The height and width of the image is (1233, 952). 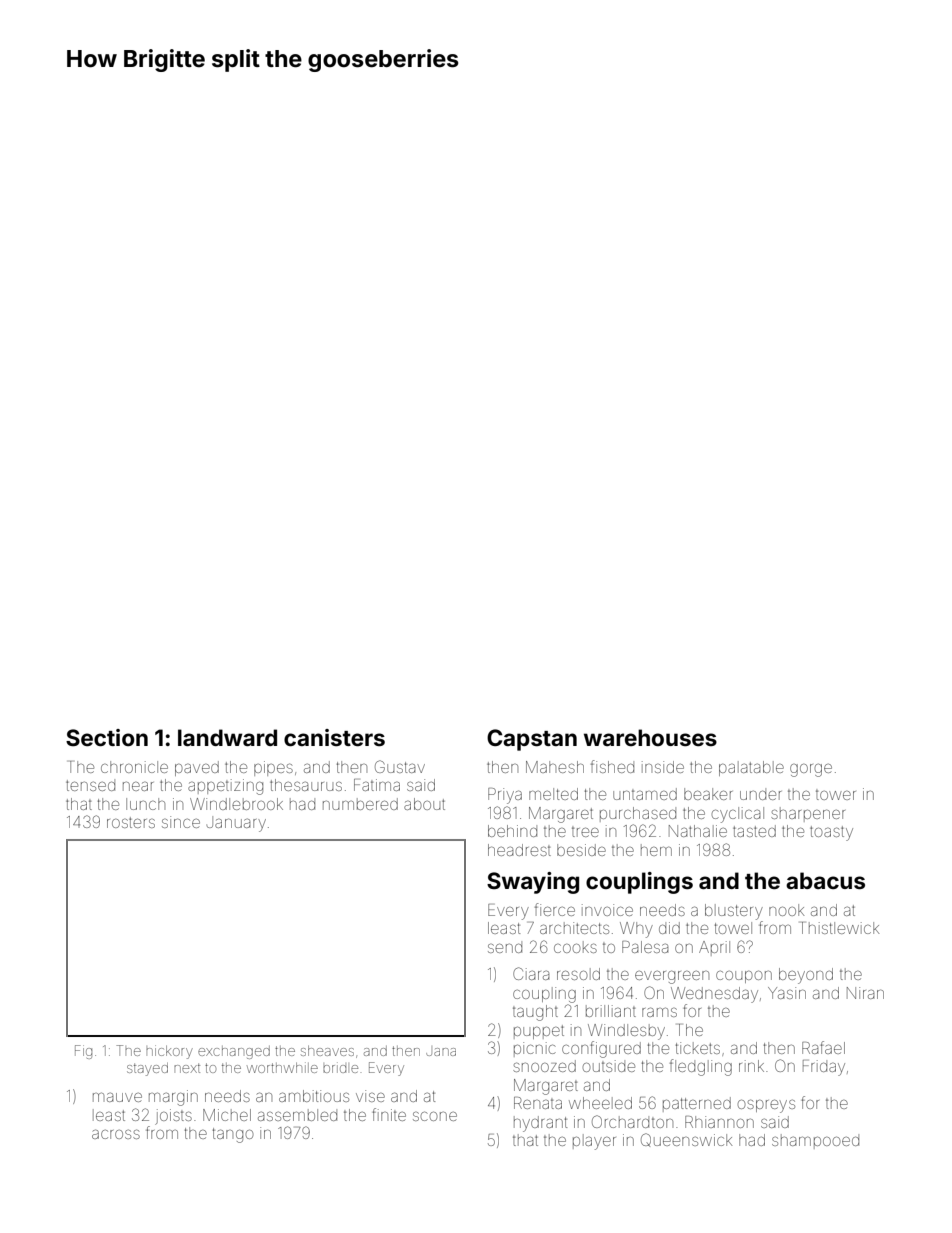 What do you see at coordinates (831, 833) in the image?
I see `toasty` at bounding box center [831, 833].
